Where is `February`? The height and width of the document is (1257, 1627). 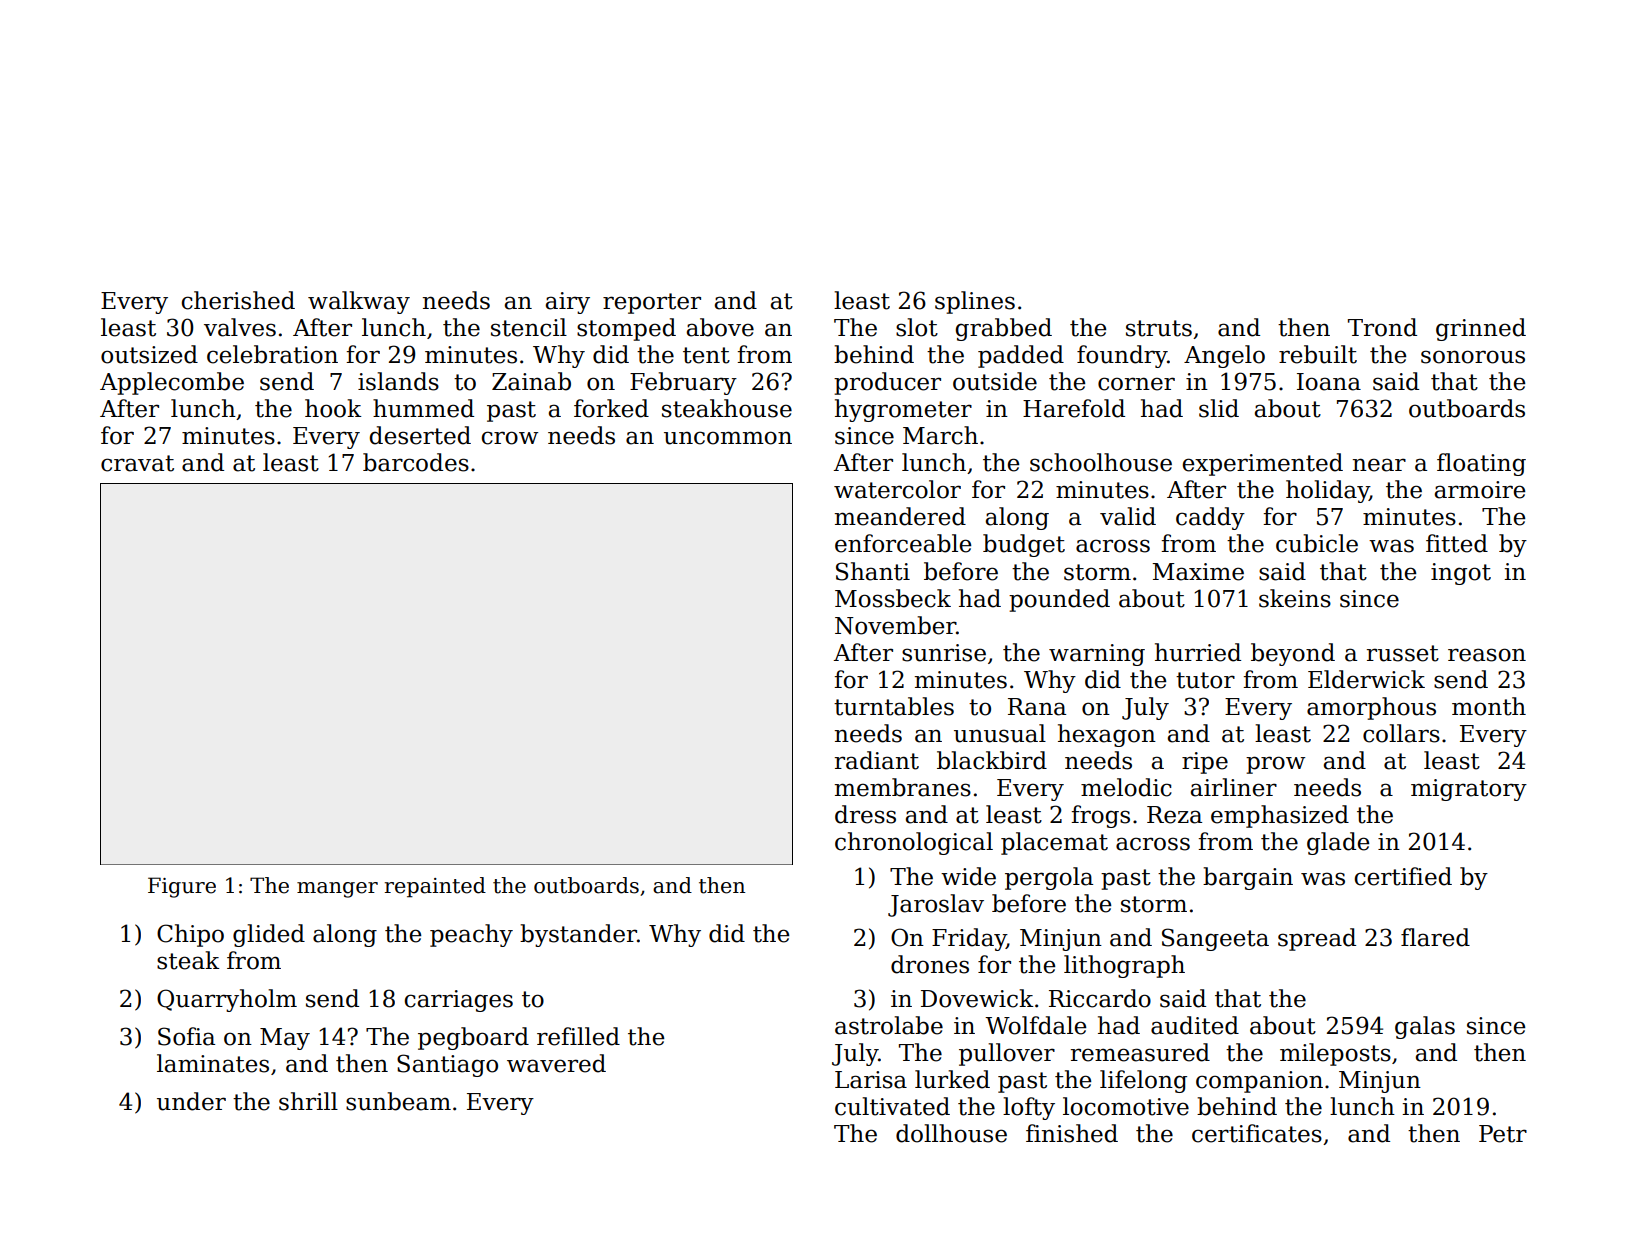 February is located at coordinates (683, 383).
